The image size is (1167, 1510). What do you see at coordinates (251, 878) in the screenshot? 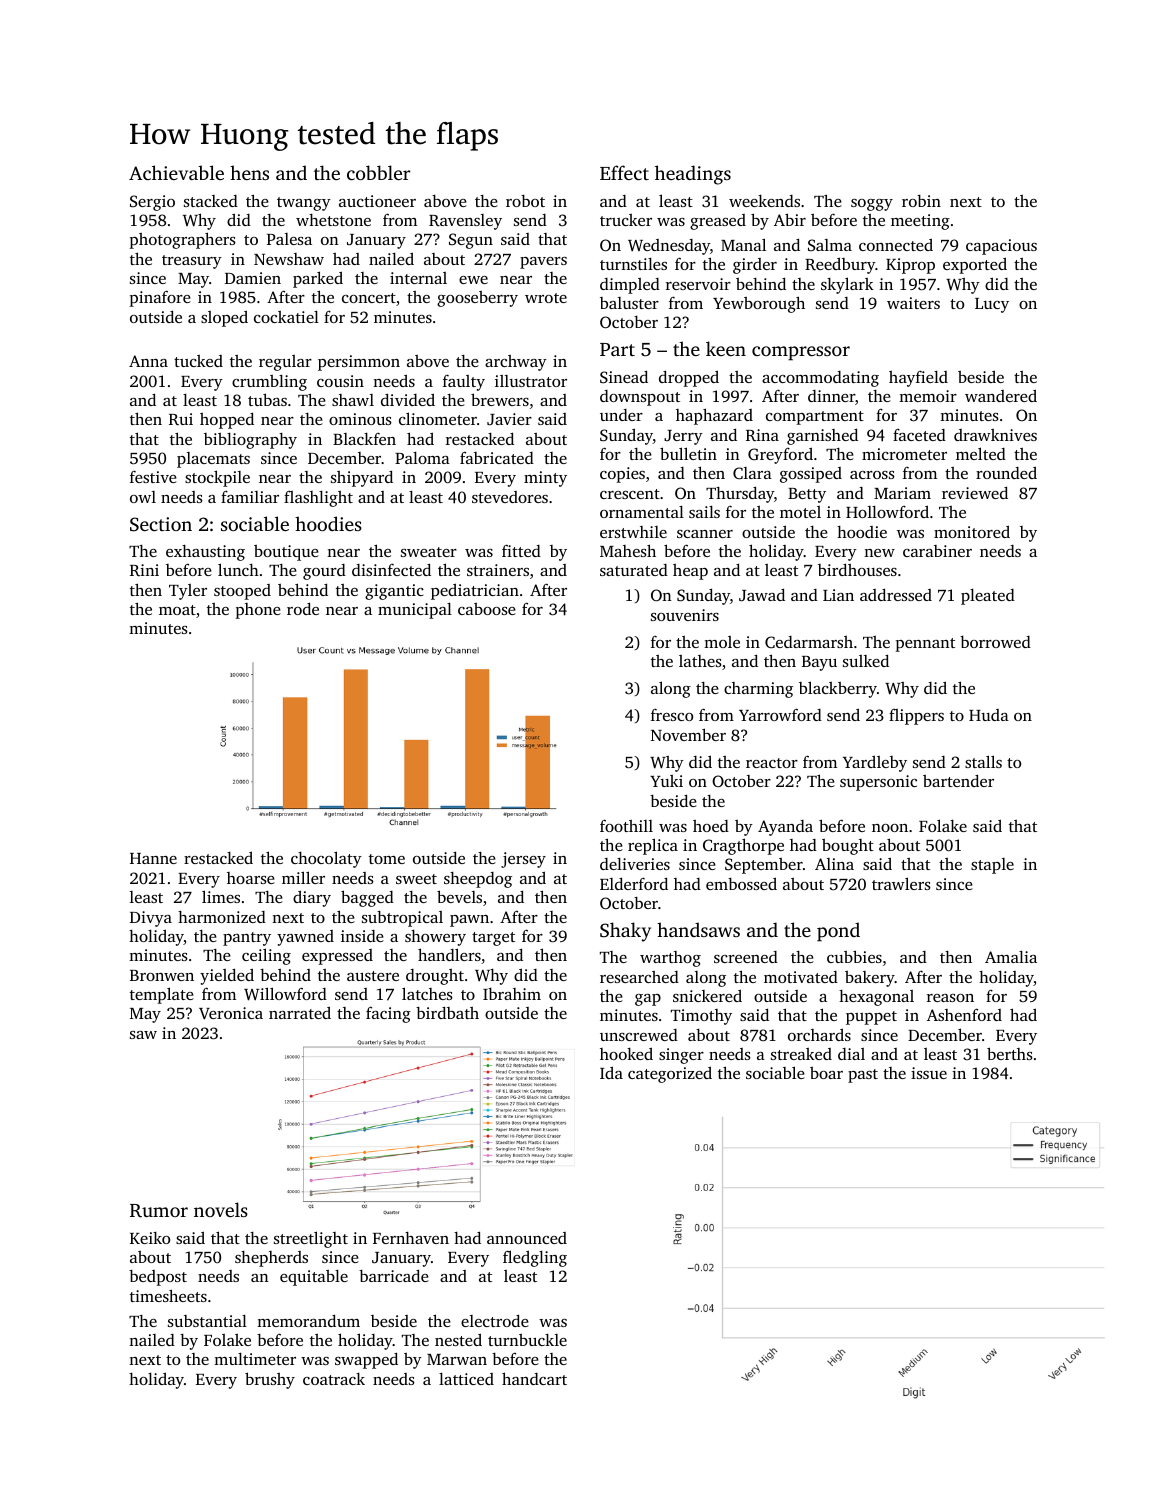
I see `hoarse` at bounding box center [251, 878].
